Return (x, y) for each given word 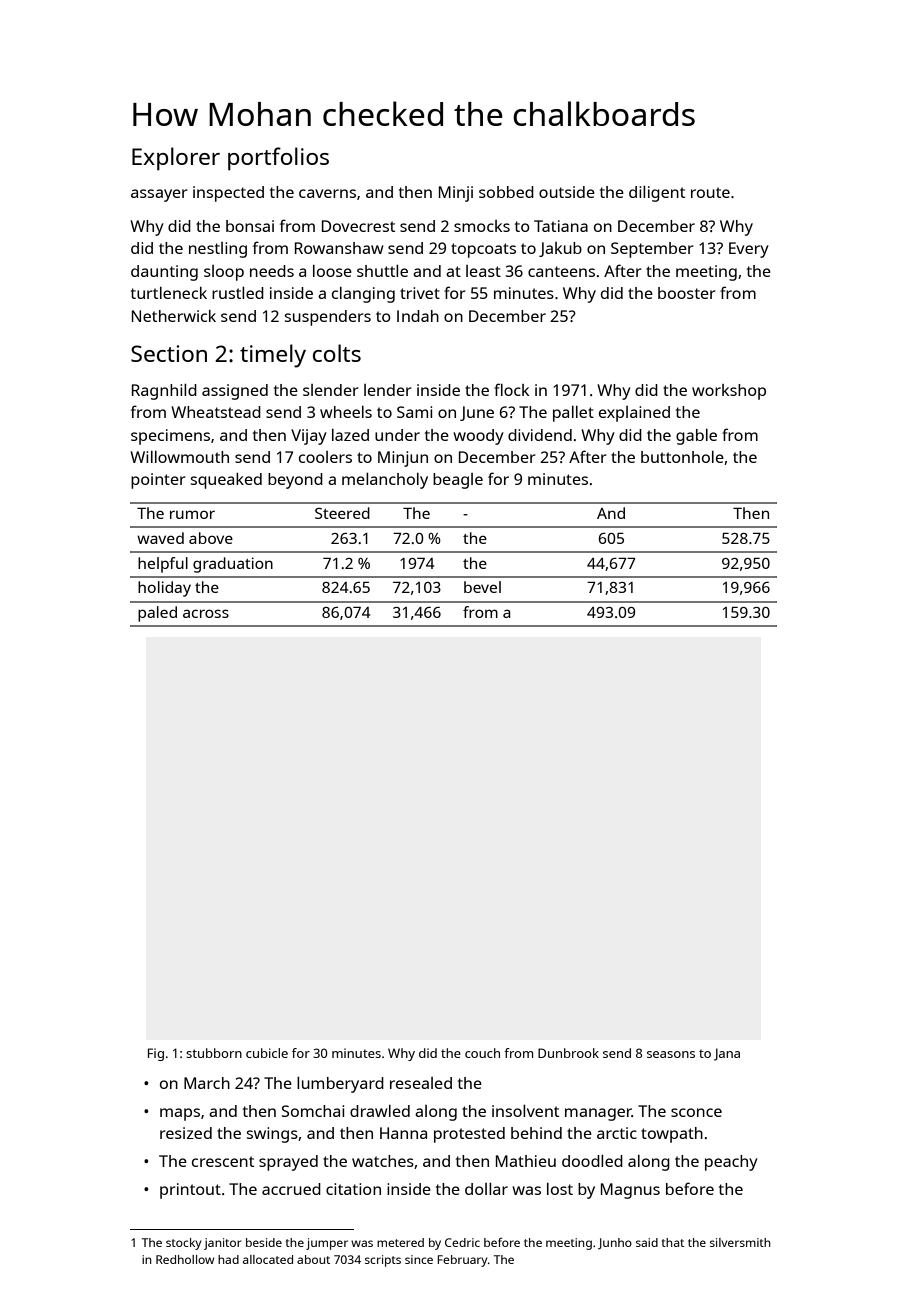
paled (157, 614)
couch (482, 1053)
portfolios (278, 159)
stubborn (214, 1053)
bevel (482, 587)
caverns (327, 193)
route (710, 192)
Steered (342, 513)
